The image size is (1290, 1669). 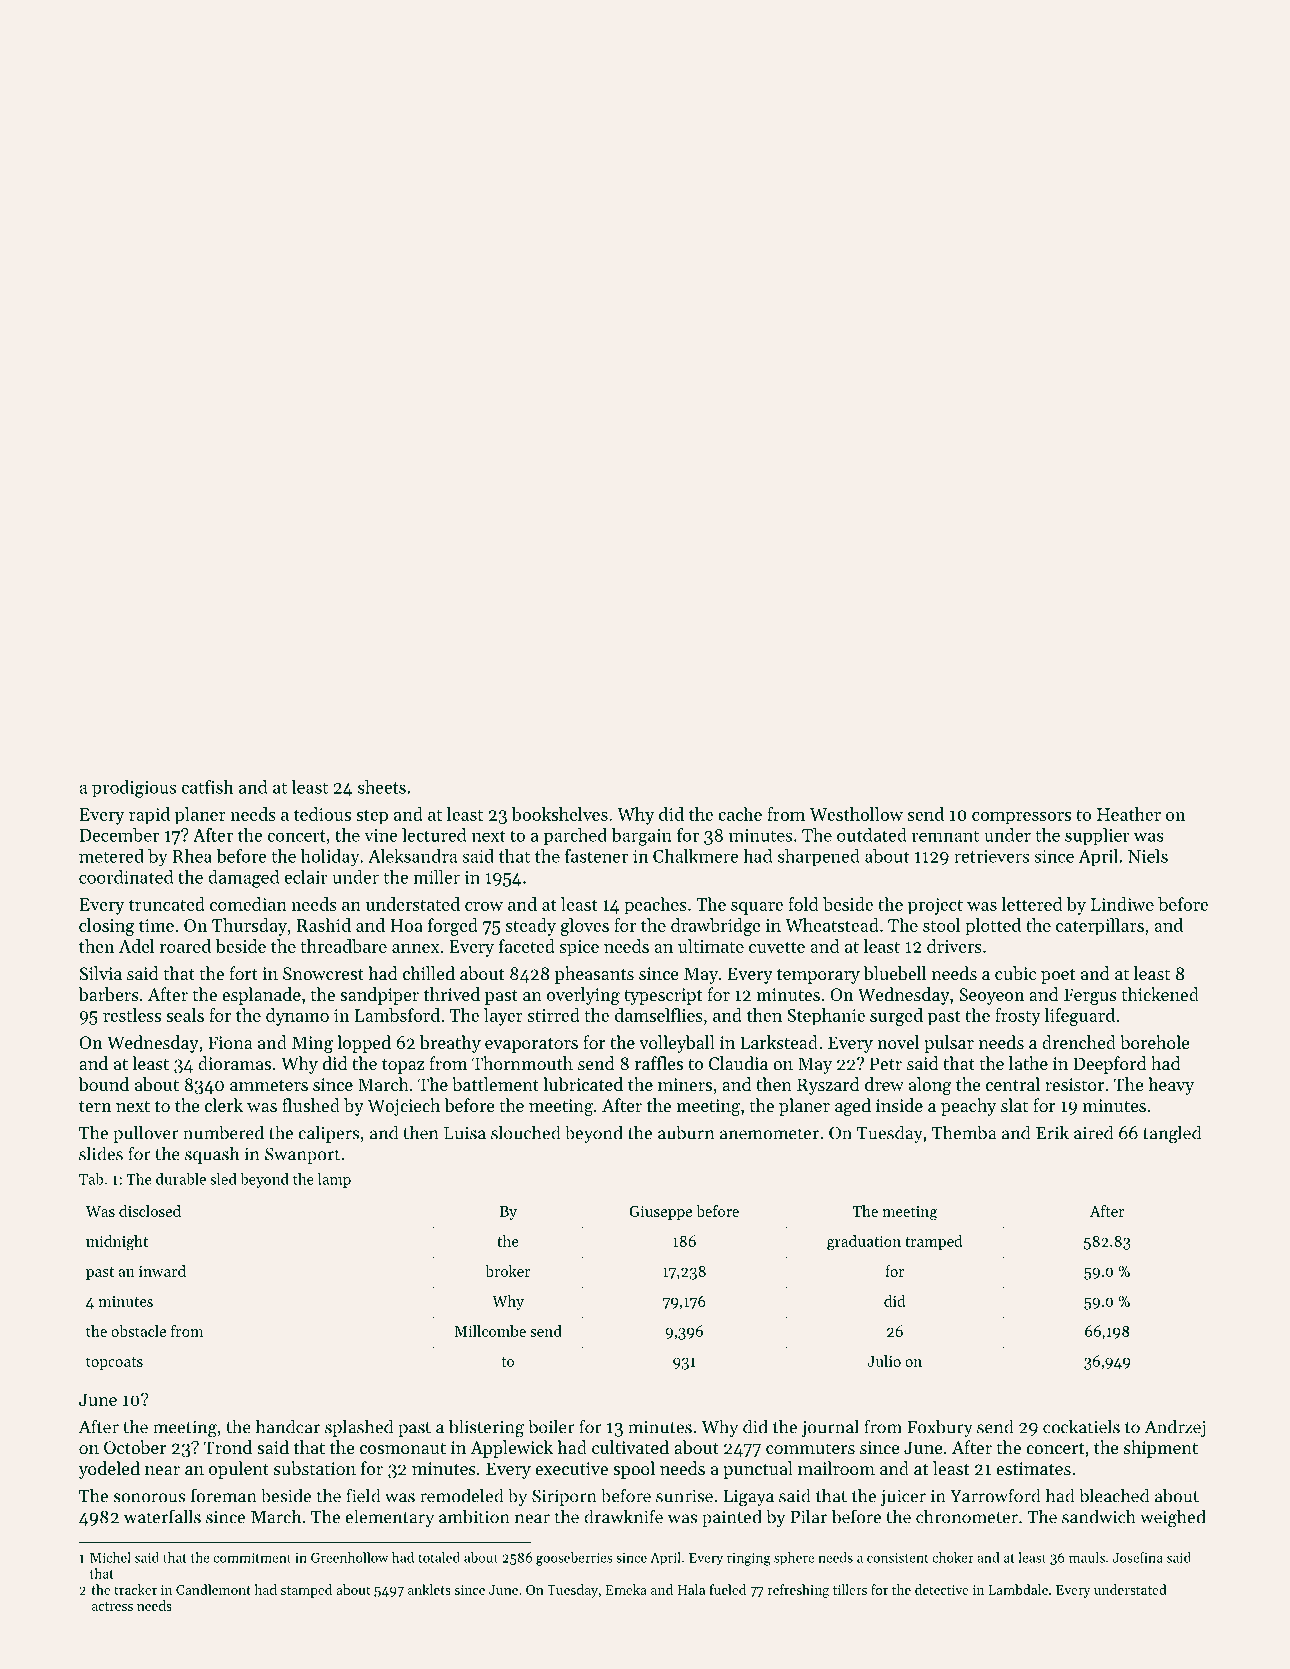 I want to click on Millcombe, so click(x=490, y=1331).
